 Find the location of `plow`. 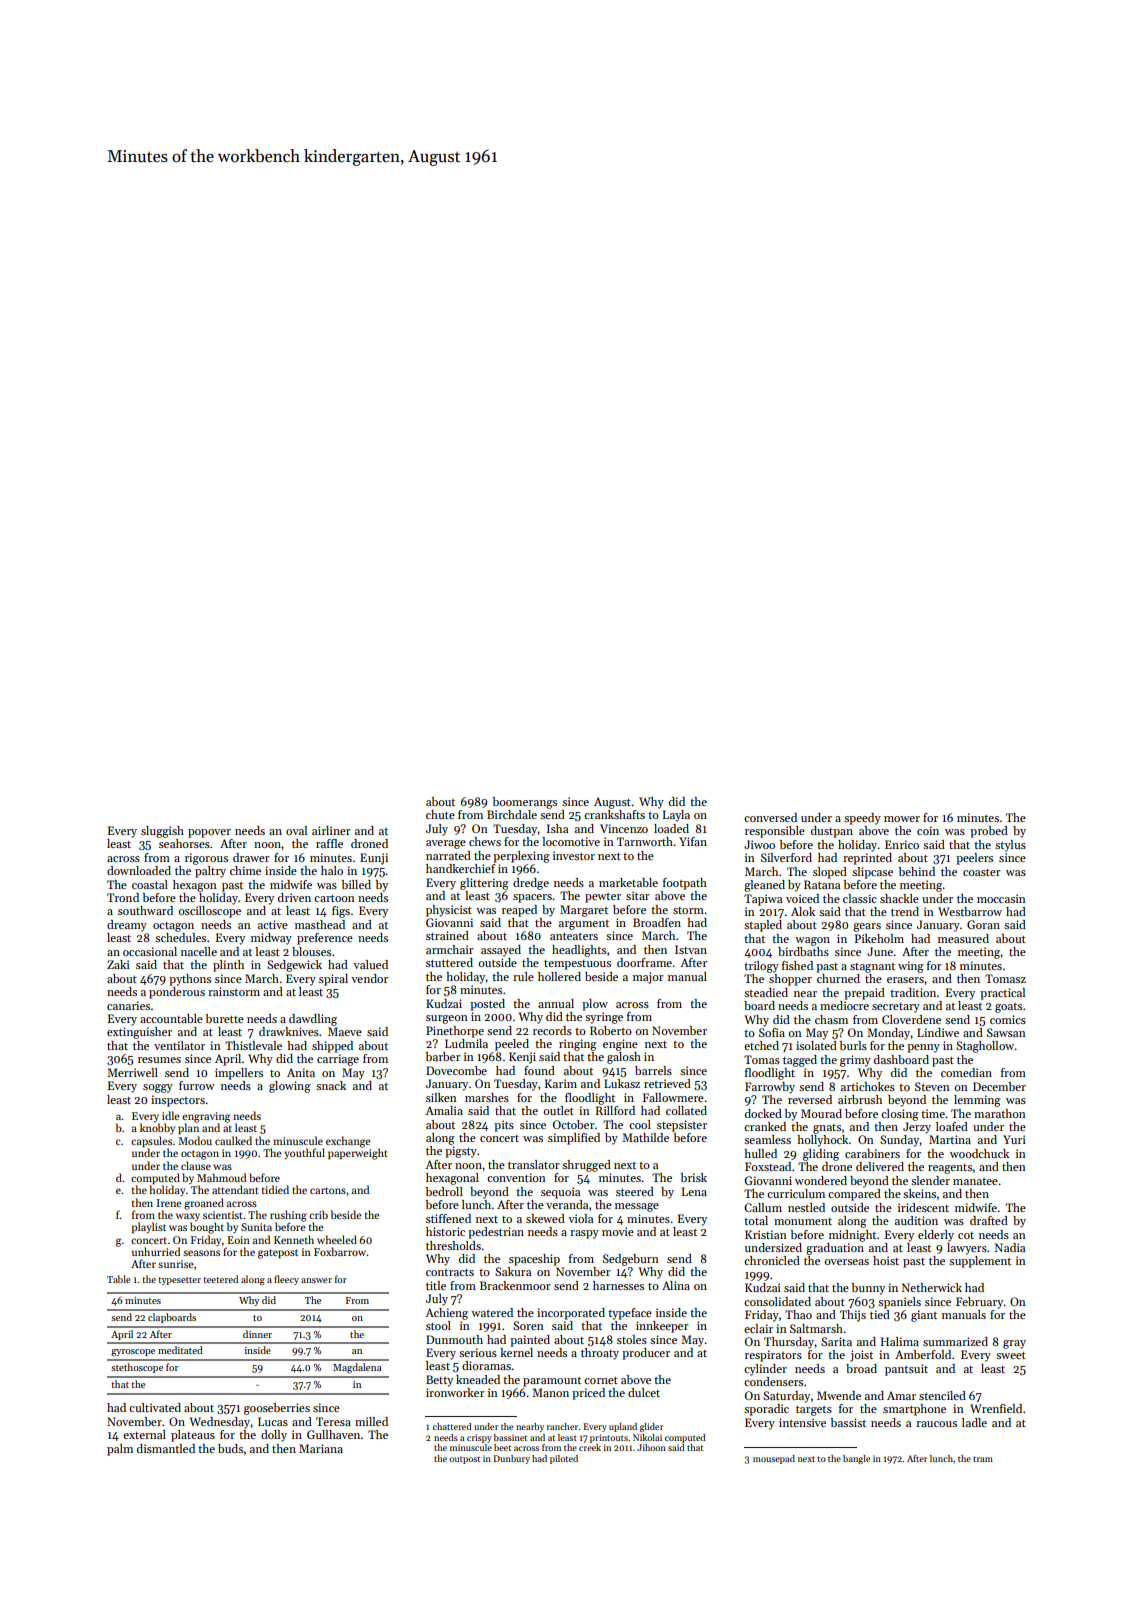

plow is located at coordinates (595, 1005).
